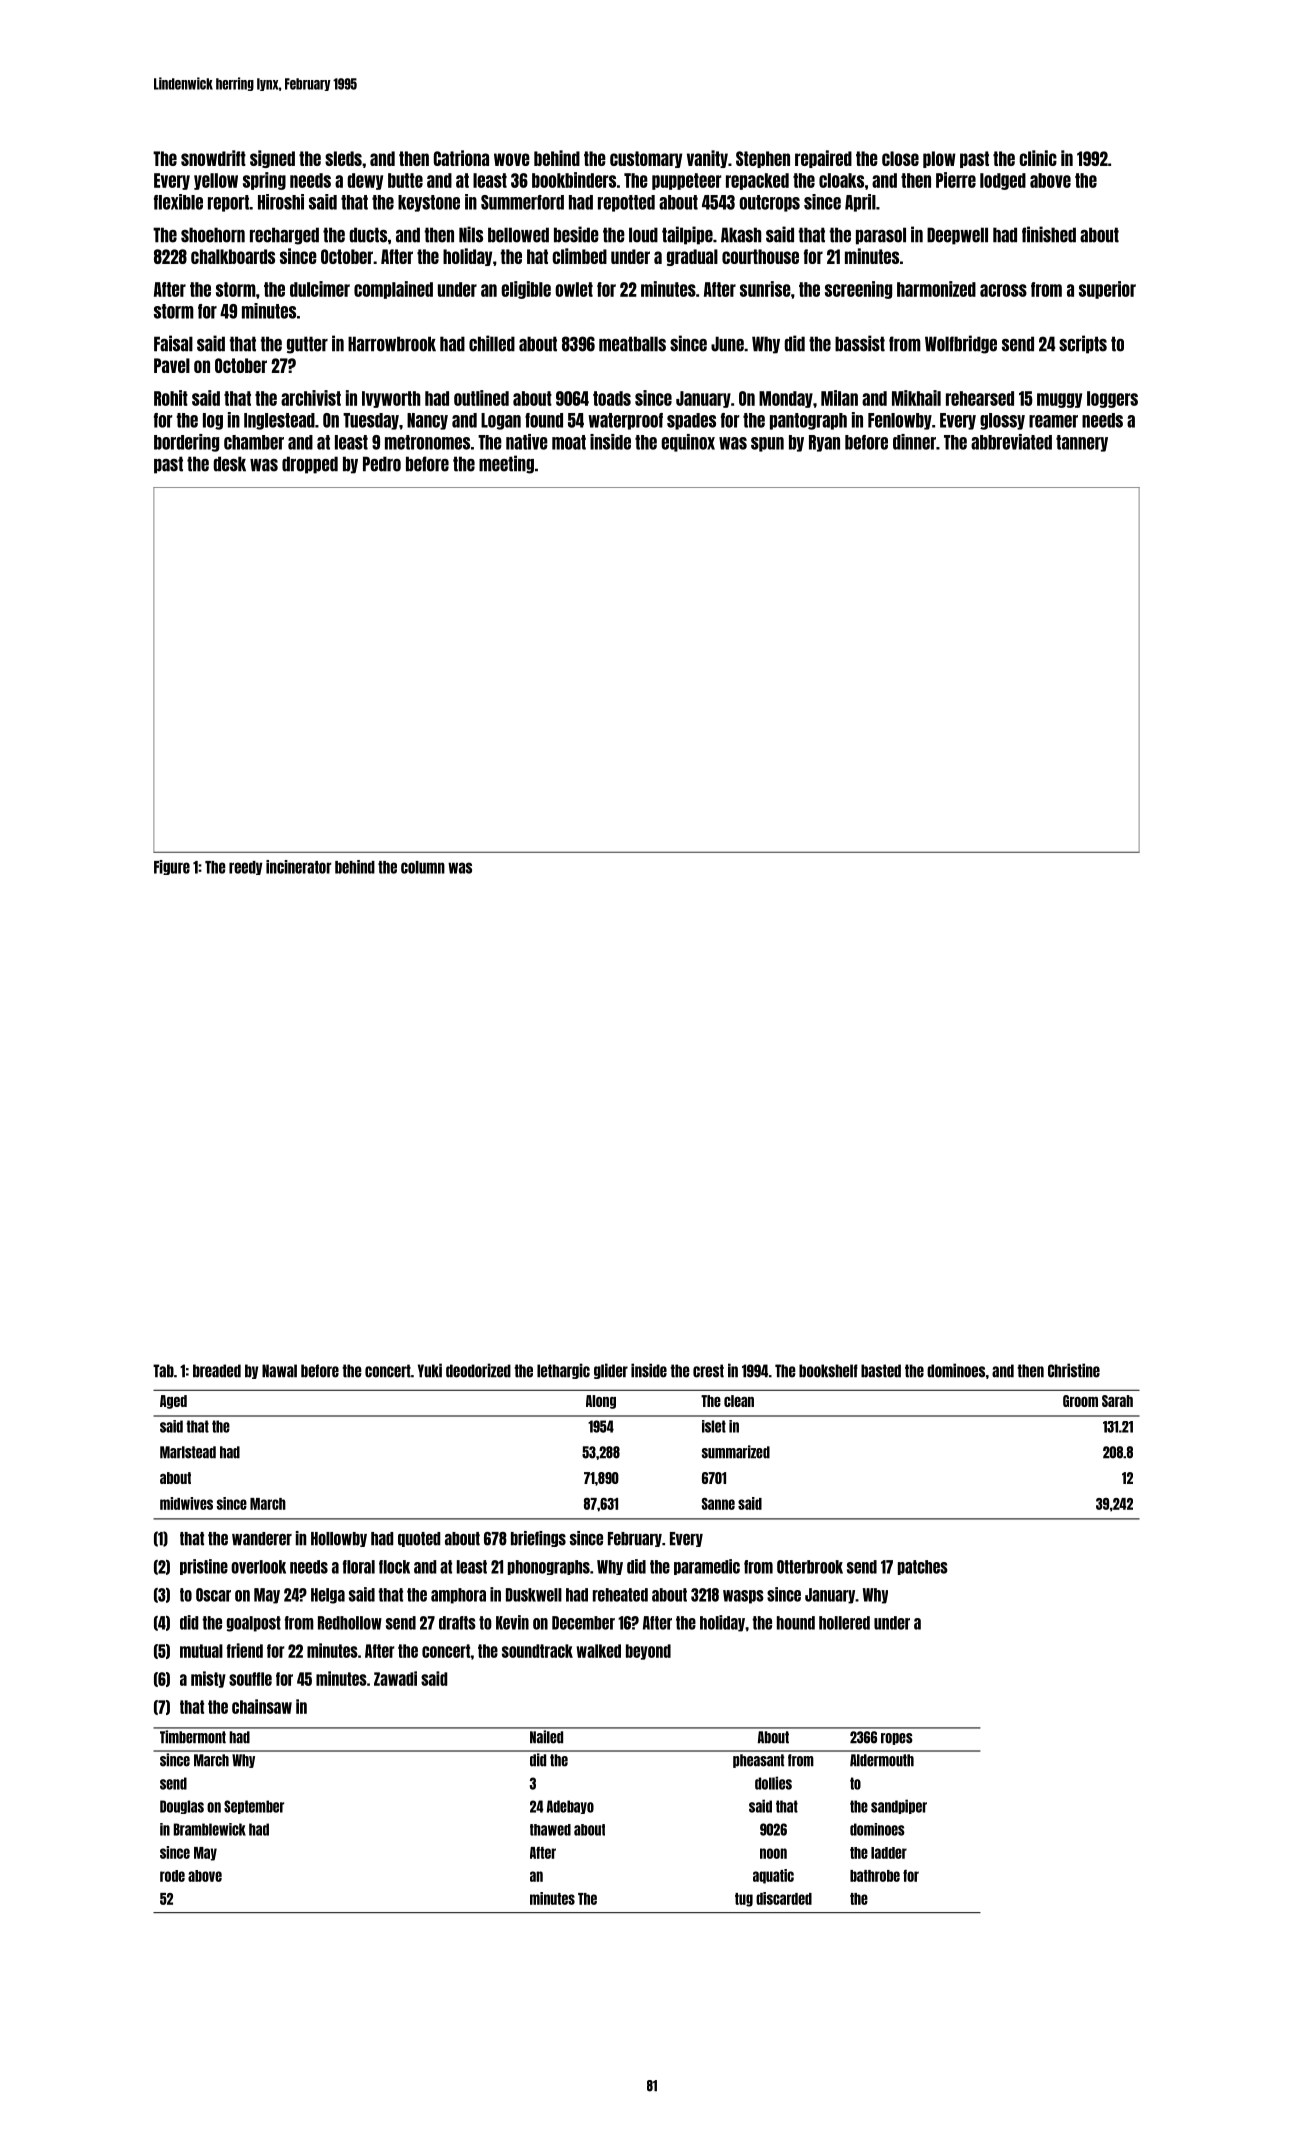 The height and width of the screenshot is (2130, 1293). Describe the element at coordinates (914, 442) in the screenshot. I see `dinner` at that location.
